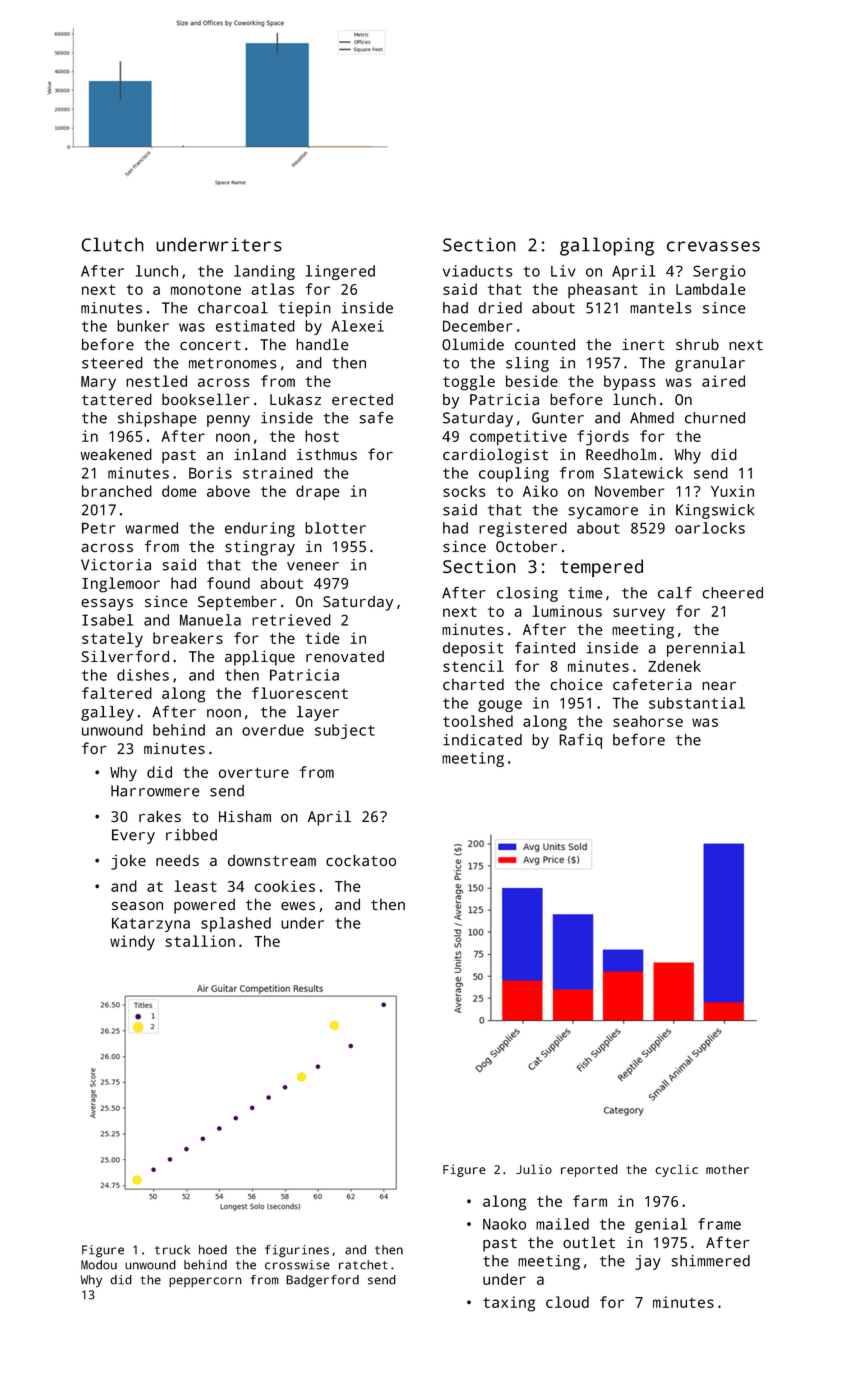 The height and width of the screenshot is (1400, 849). What do you see at coordinates (534, 1169) in the screenshot?
I see `Julio` at bounding box center [534, 1169].
